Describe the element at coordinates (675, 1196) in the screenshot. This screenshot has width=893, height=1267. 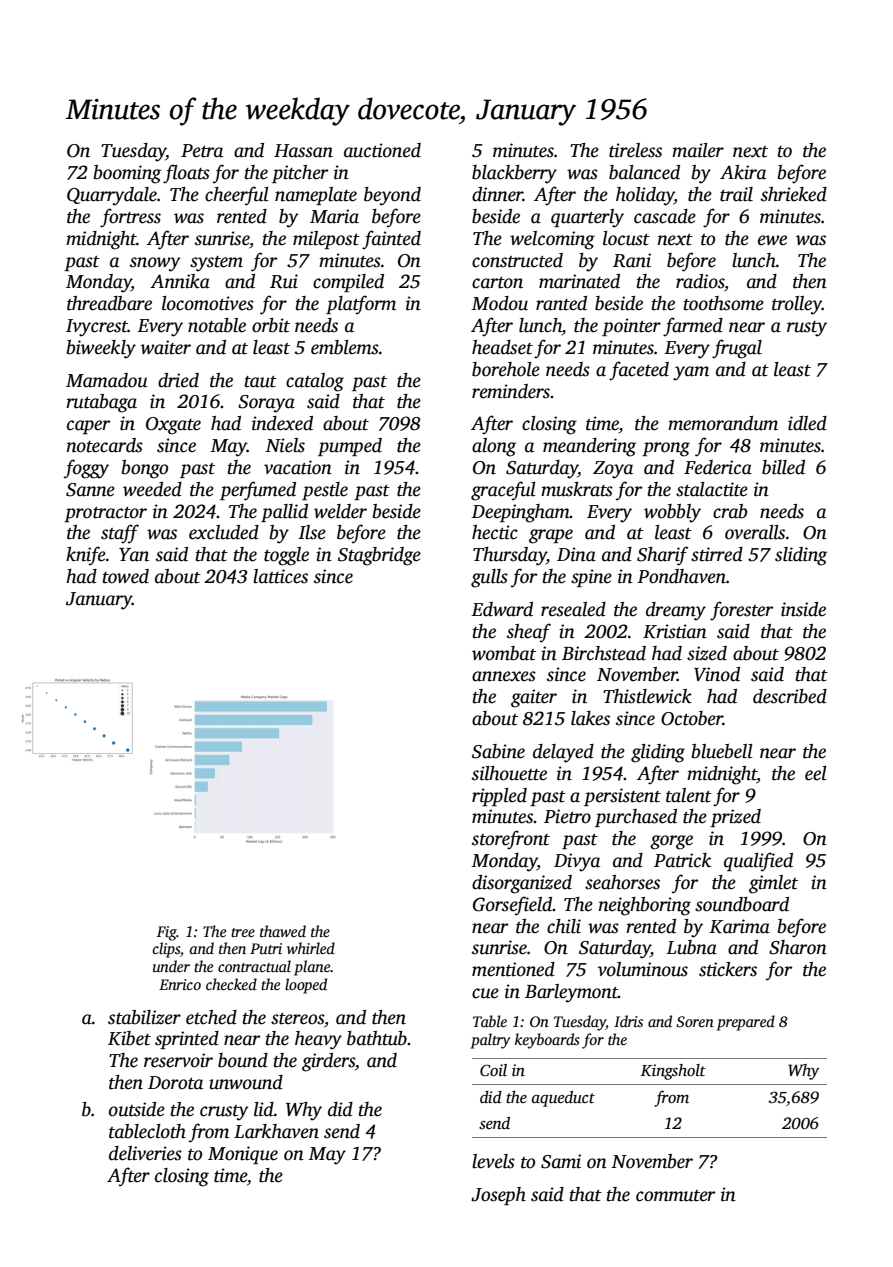
I see `commuter` at that location.
